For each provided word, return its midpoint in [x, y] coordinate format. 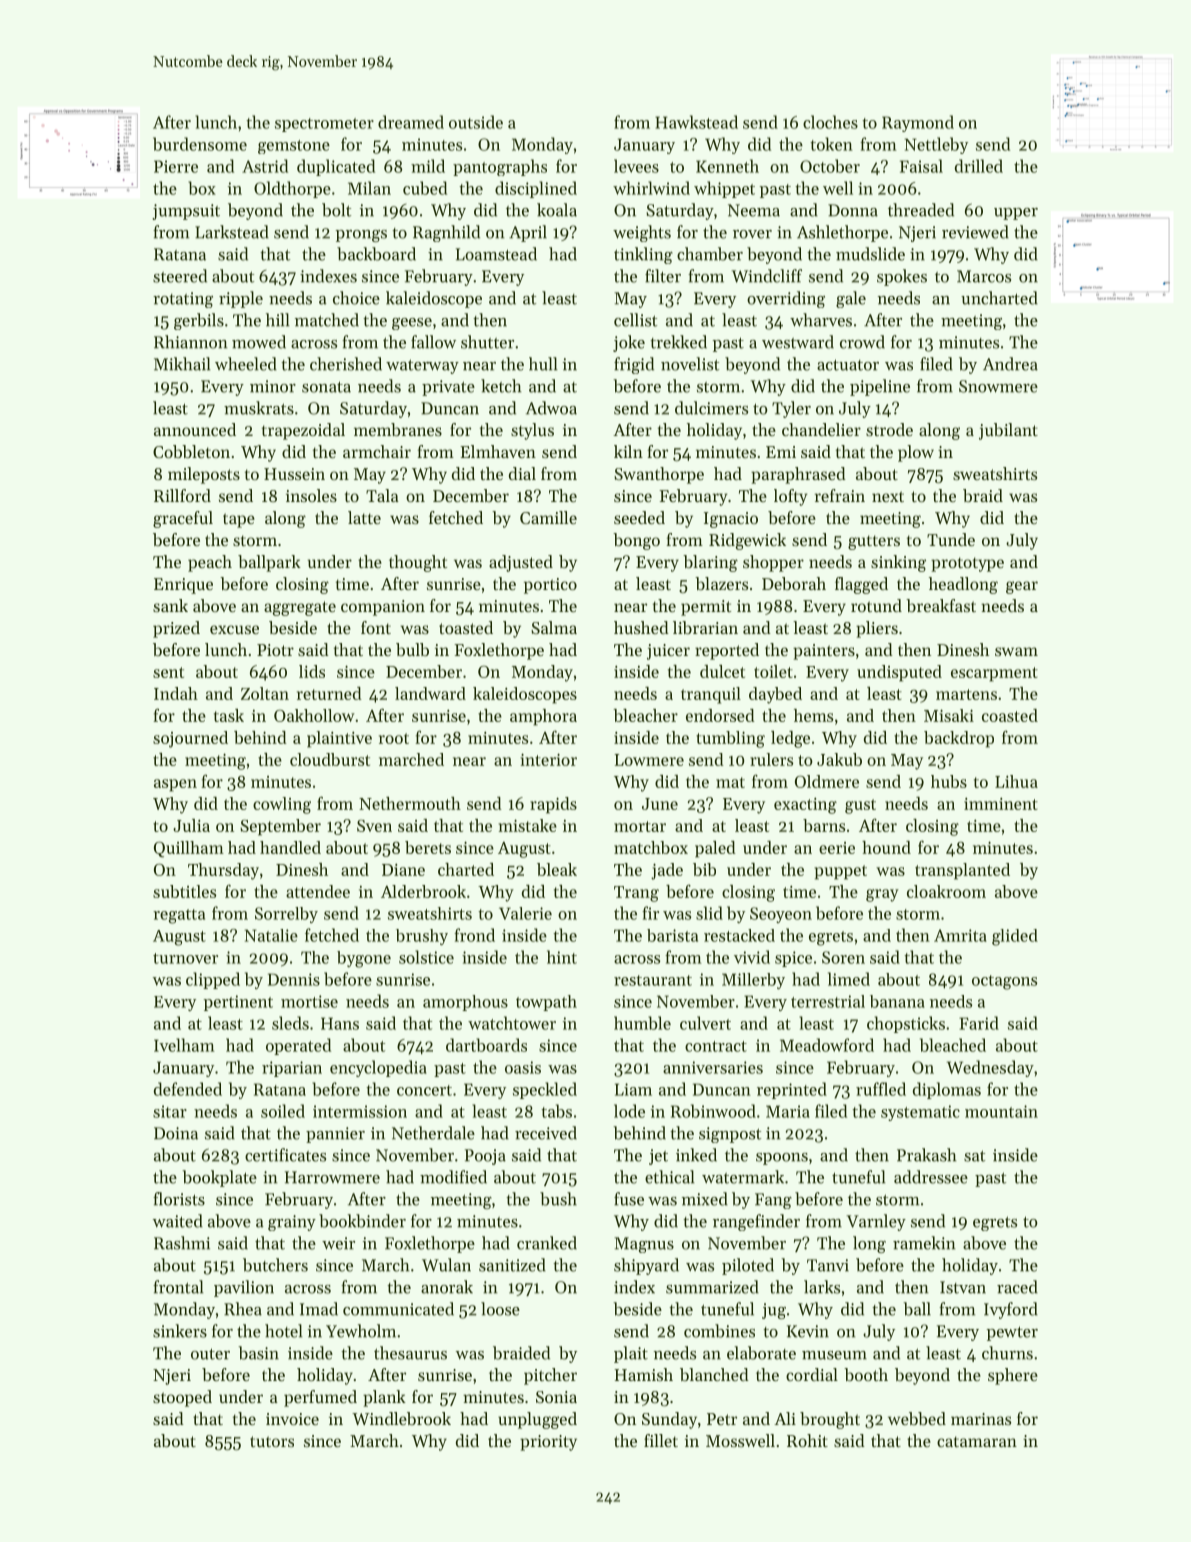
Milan [369, 188]
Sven [374, 826]
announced [195, 429]
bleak [557, 869]
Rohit [807, 1440]
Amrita [960, 935]
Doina [176, 1133]
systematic [920, 1113]
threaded [921, 210]
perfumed [320, 1398]
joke [629, 343]
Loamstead [496, 254]
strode [889, 429]
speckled [545, 1090]
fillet [661, 1440]
